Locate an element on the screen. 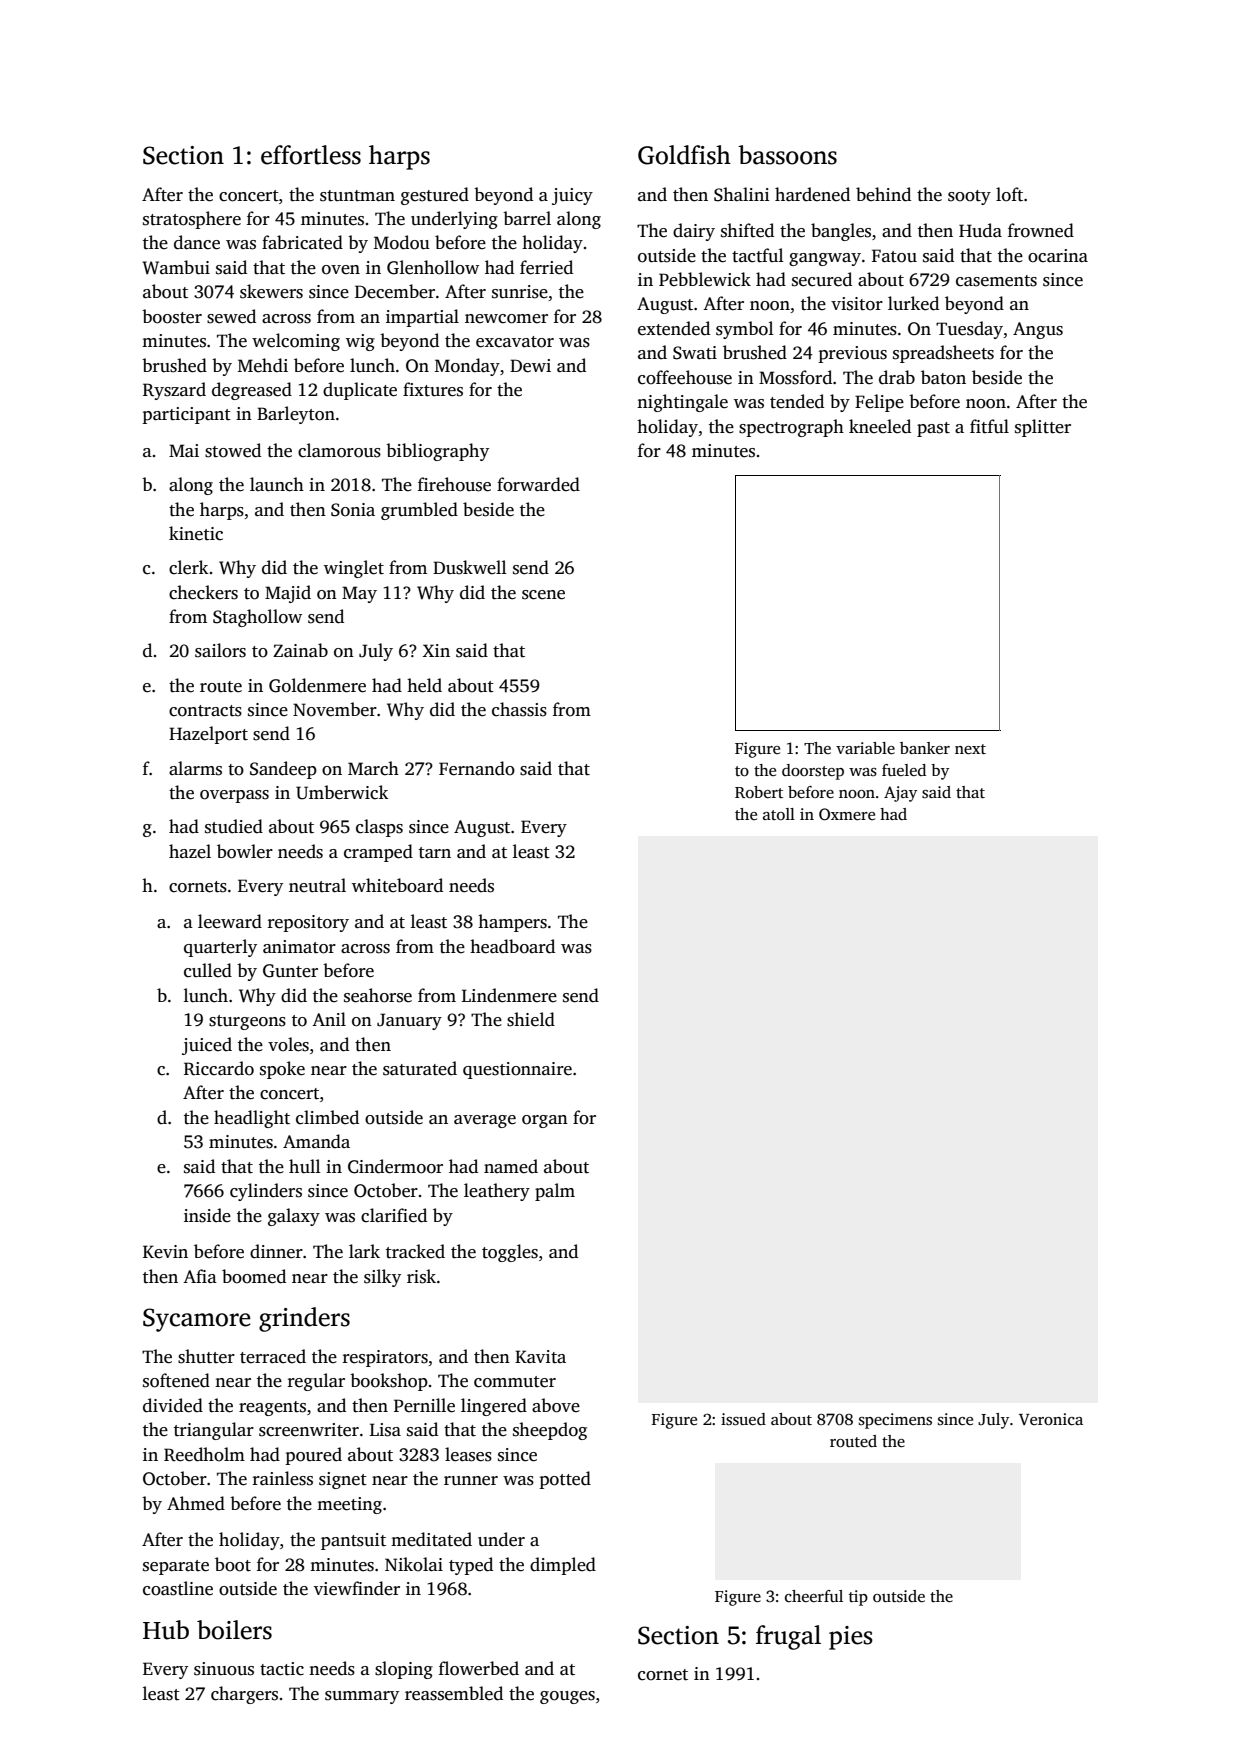 This screenshot has width=1240, height=1754. chassis is located at coordinates (519, 709).
